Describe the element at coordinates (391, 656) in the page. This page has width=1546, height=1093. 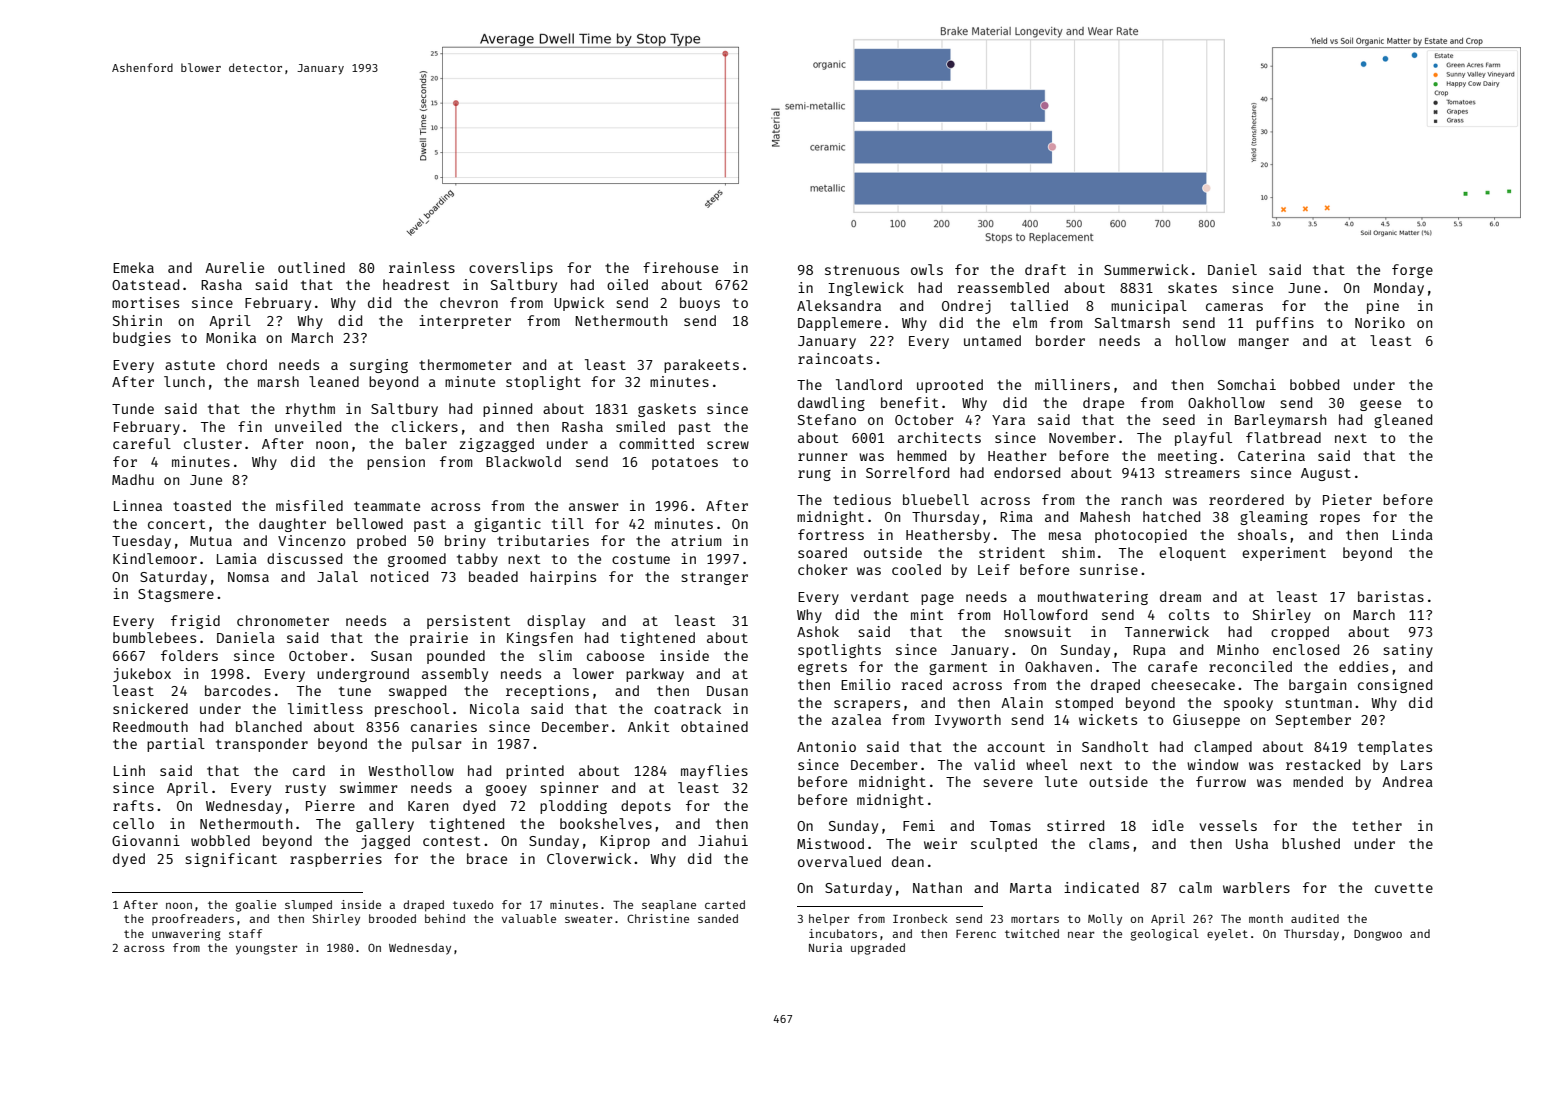
I see `Susan` at that location.
